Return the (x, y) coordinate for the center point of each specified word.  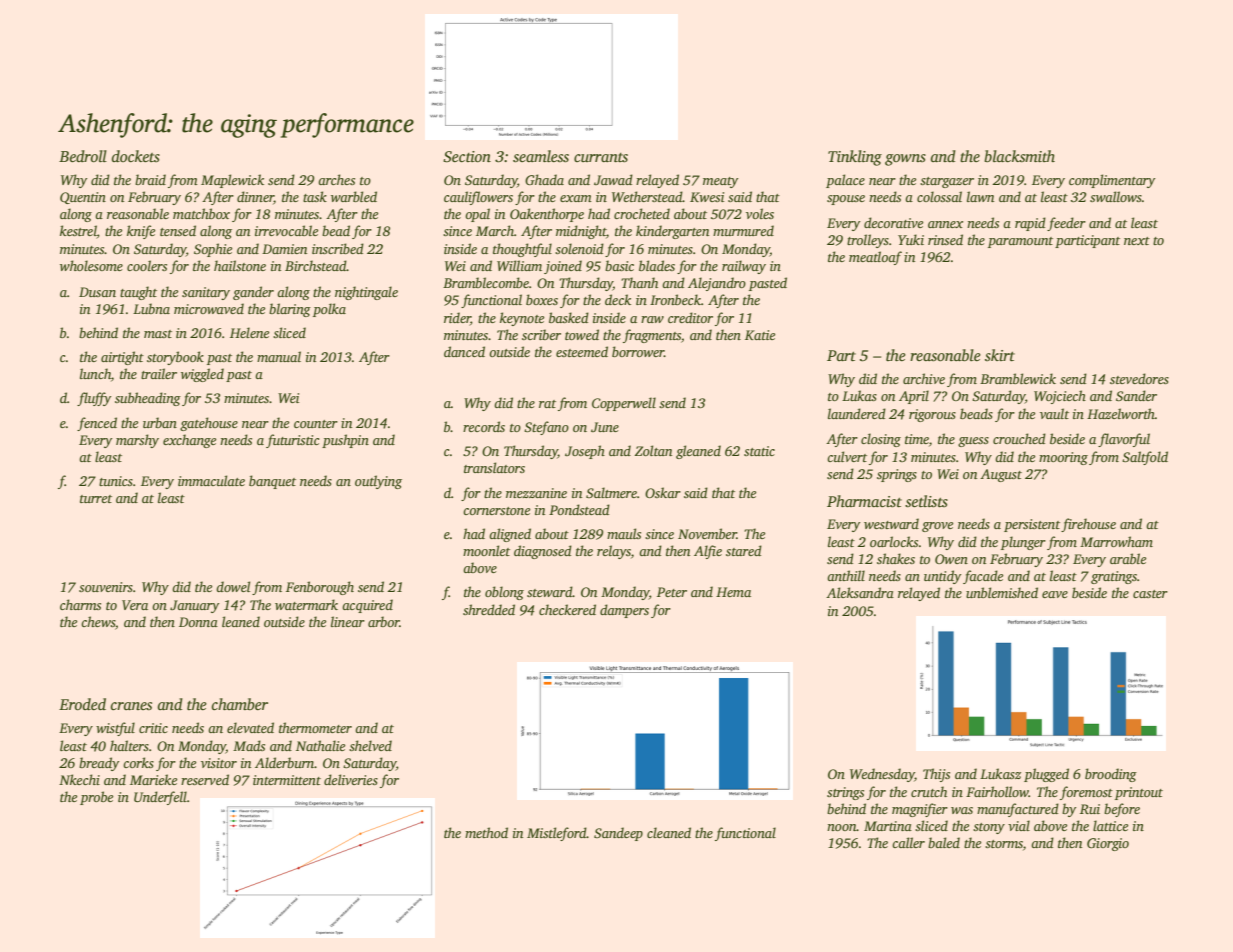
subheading (148, 399)
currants (601, 158)
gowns (905, 160)
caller (908, 842)
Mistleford (557, 834)
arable (1128, 558)
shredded (489, 609)
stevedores (1139, 378)
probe (96, 798)
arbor (384, 621)
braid (150, 179)
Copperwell (624, 404)
